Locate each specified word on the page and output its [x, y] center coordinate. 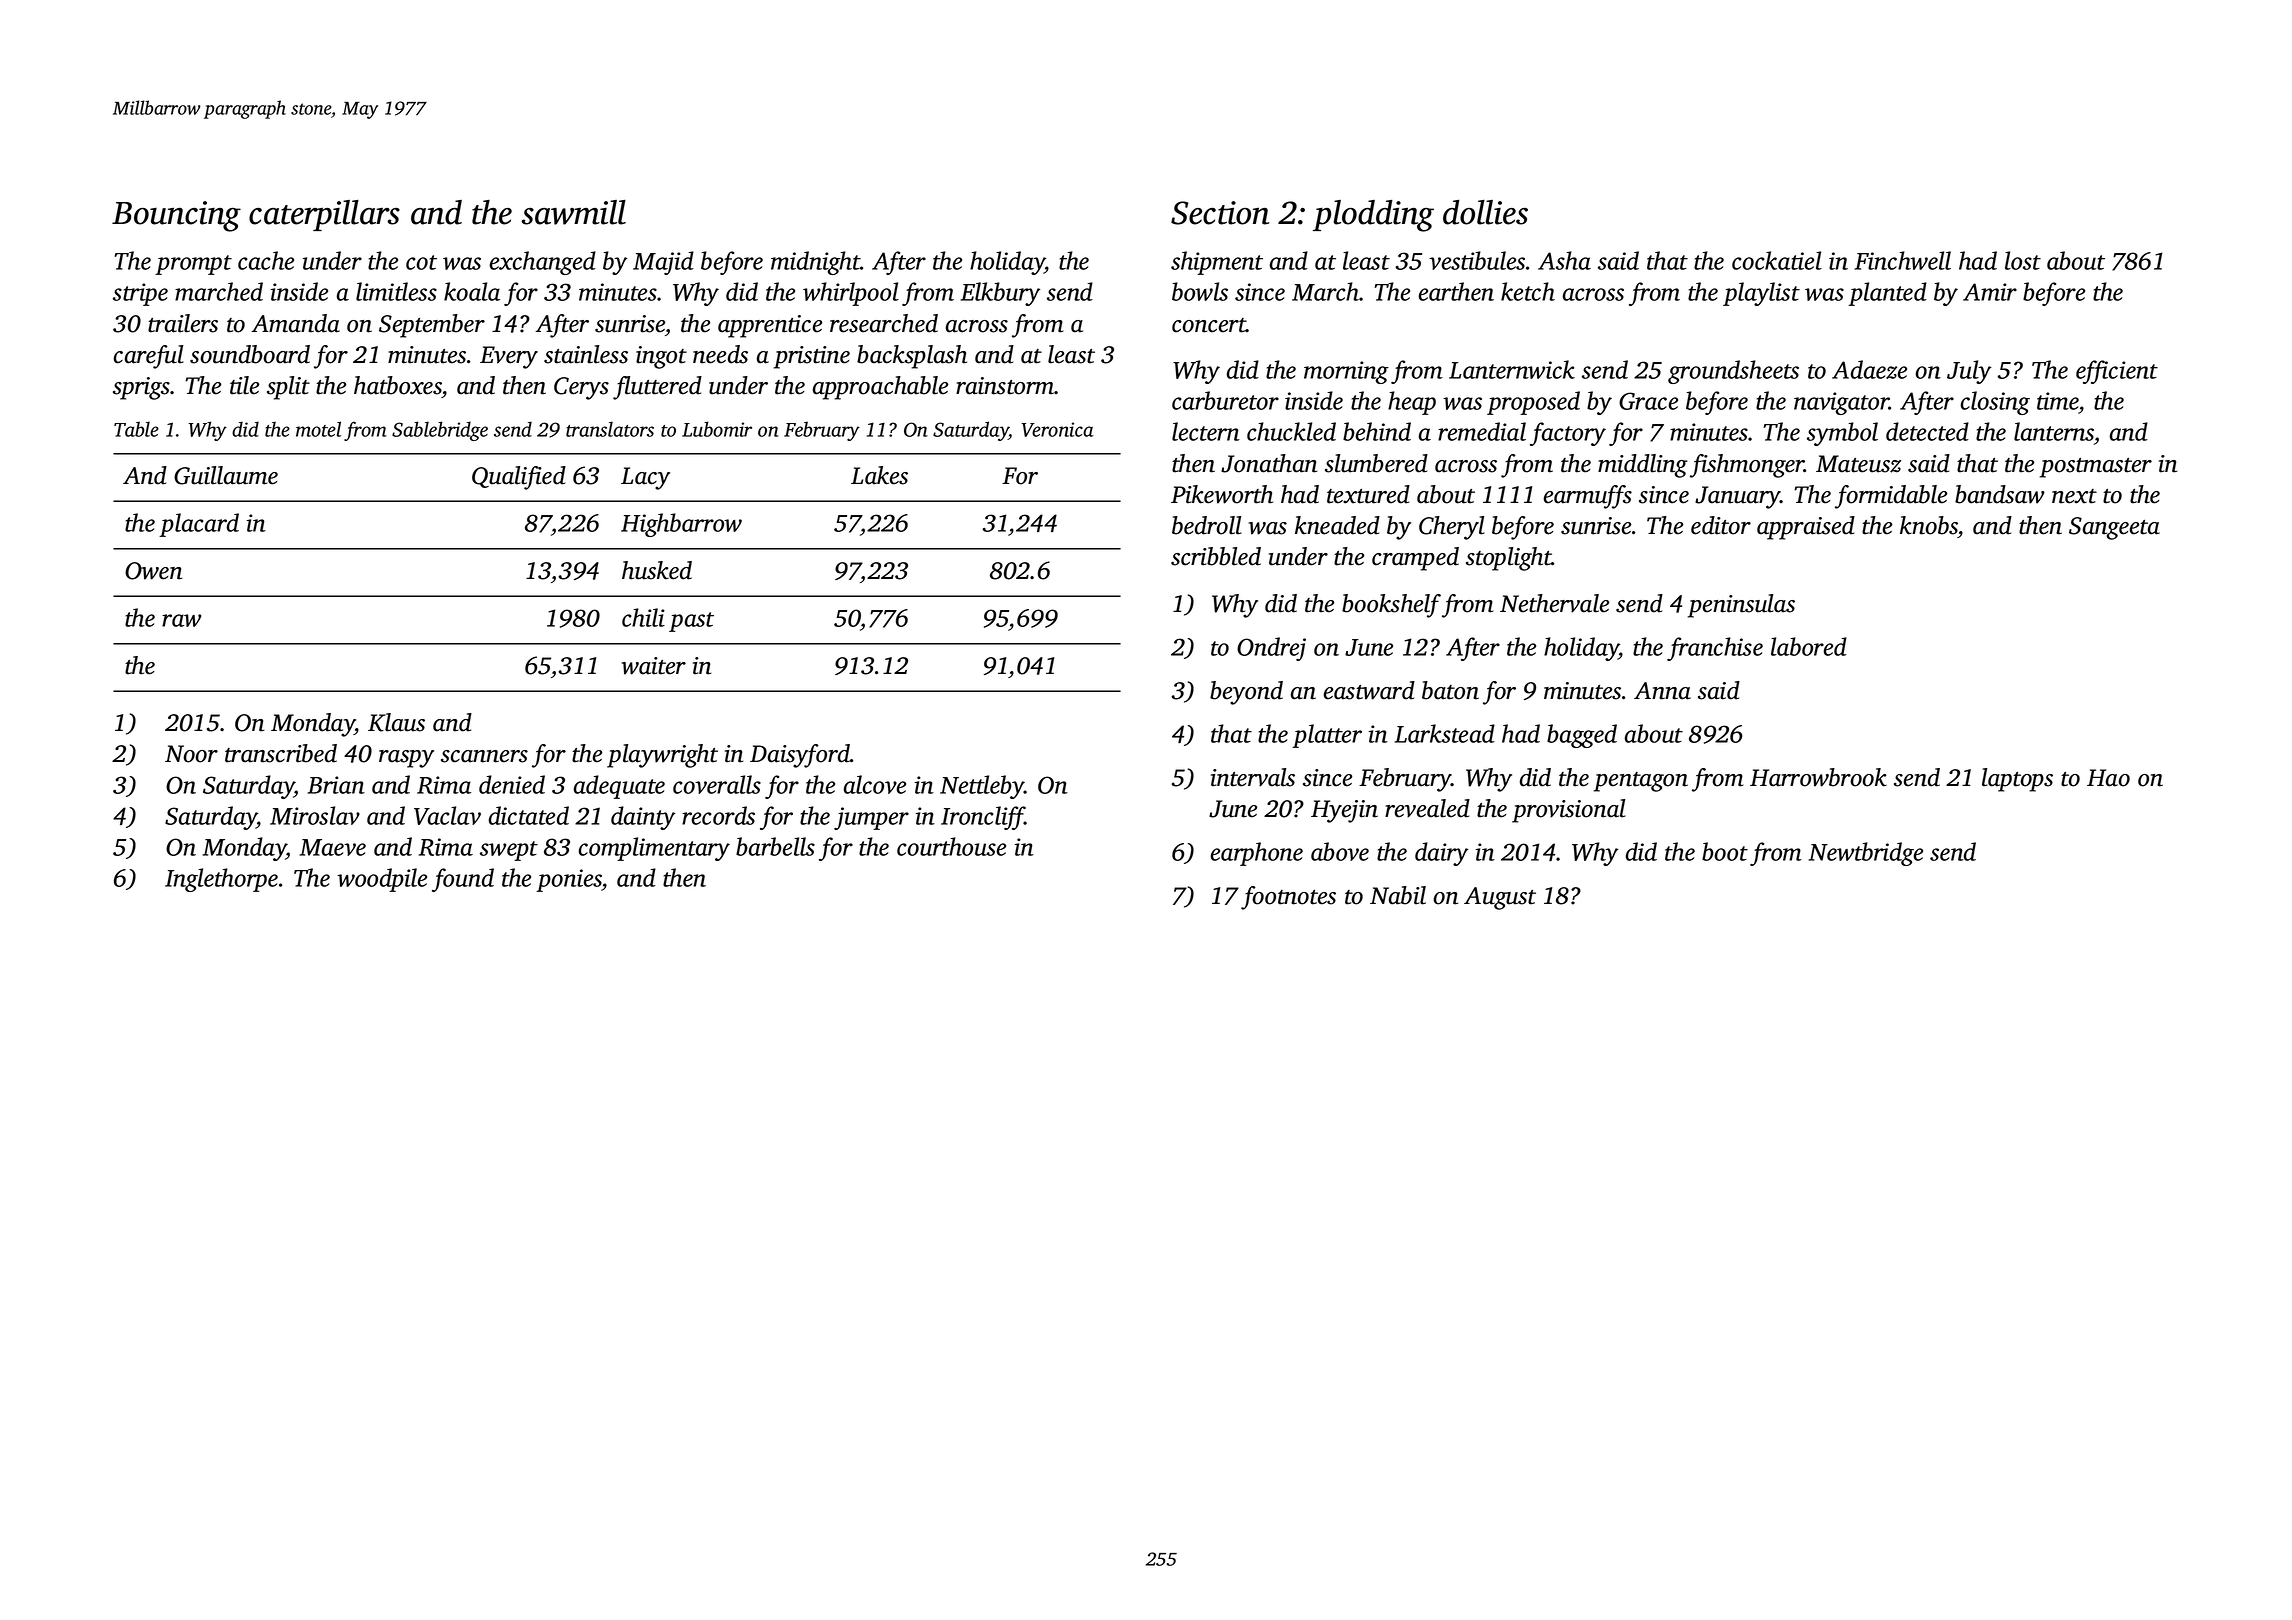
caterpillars [324, 215]
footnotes [1288, 898]
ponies [569, 880]
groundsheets [1733, 372]
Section [1220, 213]
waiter [654, 666]
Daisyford [800, 756]
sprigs [141, 388]
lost [2023, 260]
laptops [2017, 780]
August [1500, 898]
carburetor [1225, 400]
